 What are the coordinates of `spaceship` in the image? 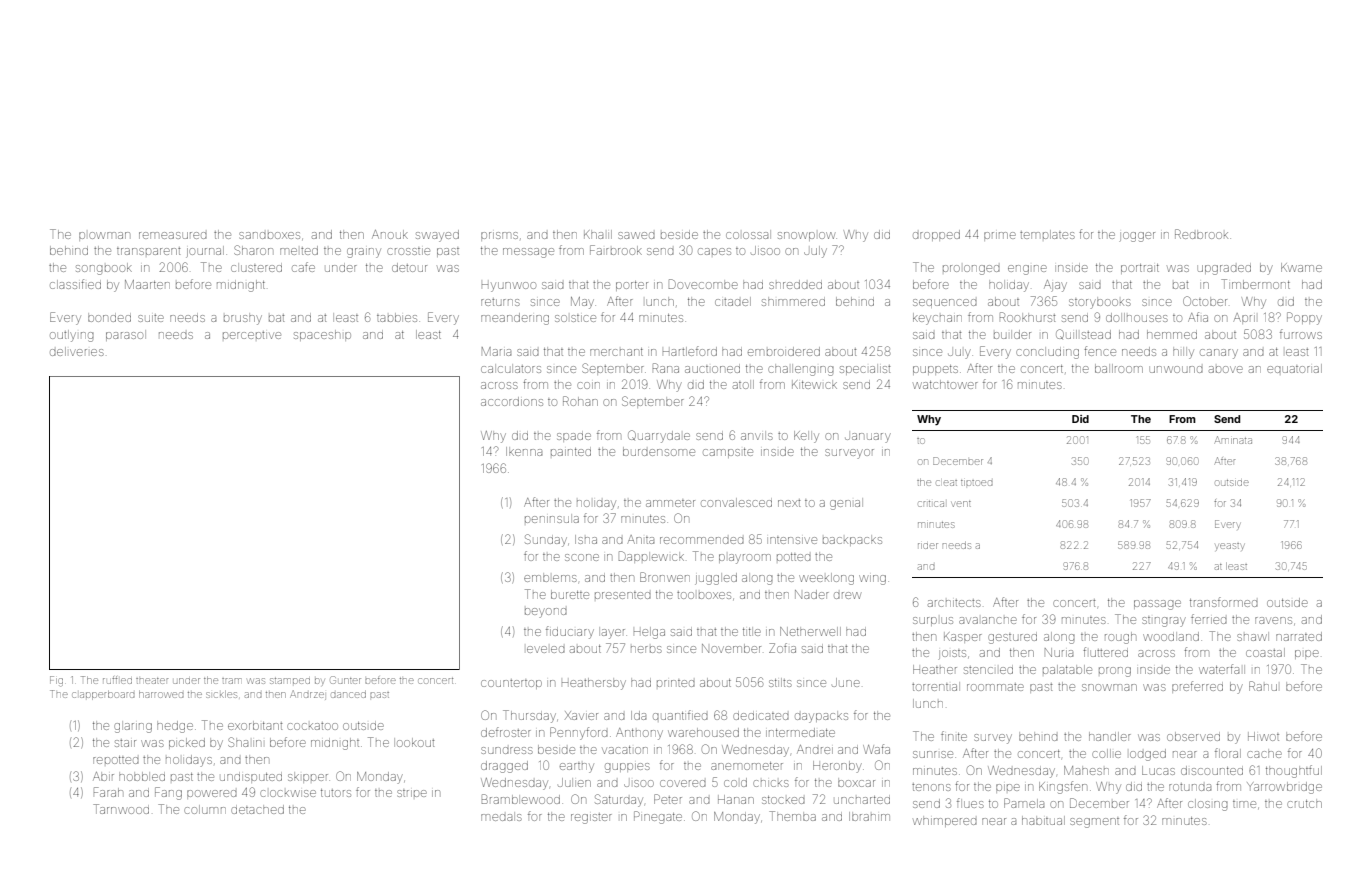 It's located at (322, 335).
